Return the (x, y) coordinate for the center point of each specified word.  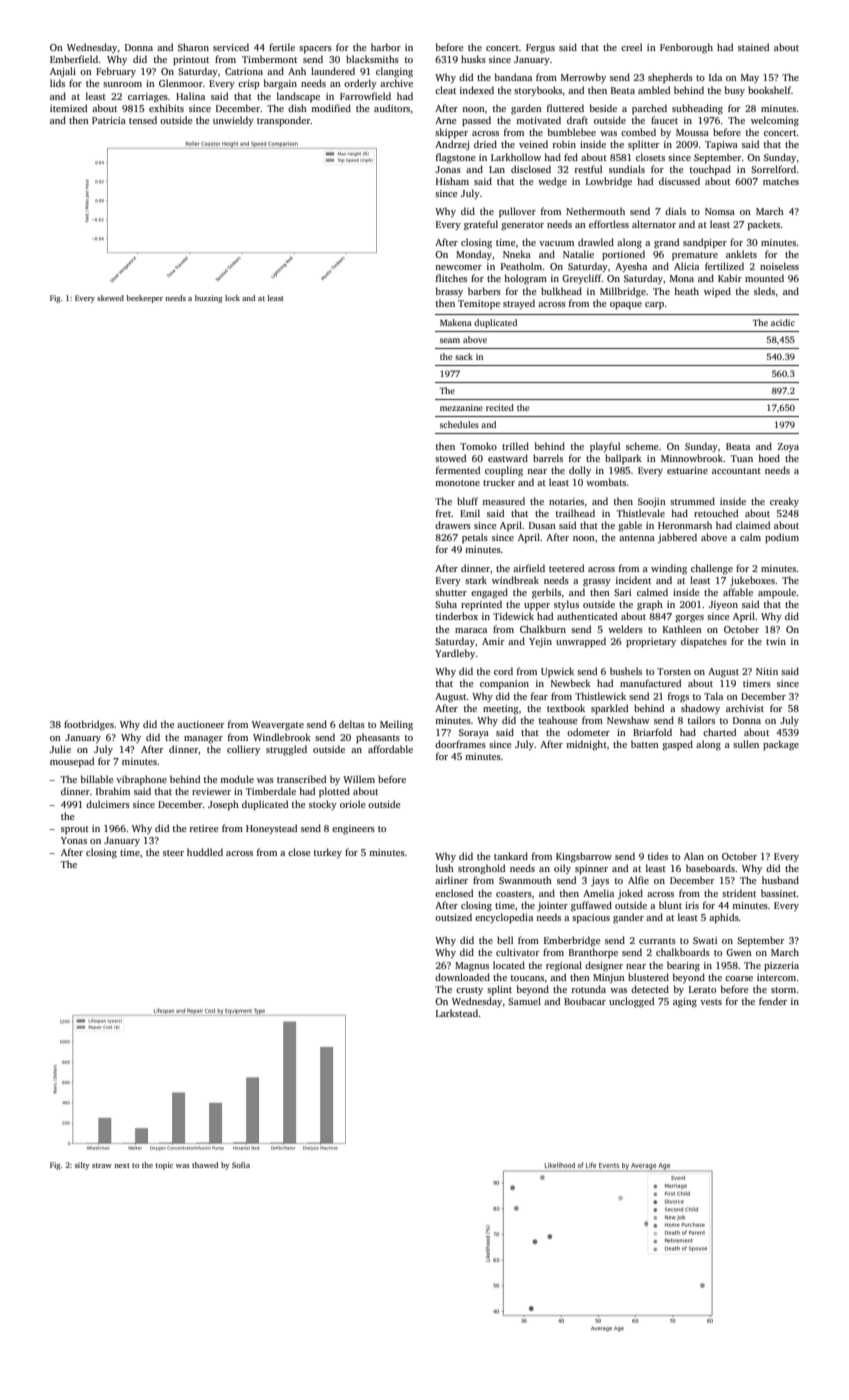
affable (738, 592)
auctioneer (200, 724)
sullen (746, 744)
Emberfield (74, 59)
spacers (315, 49)
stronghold (481, 869)
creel (631, 47)
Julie (60, 749)
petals (475, 538)
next (122, 1165)
